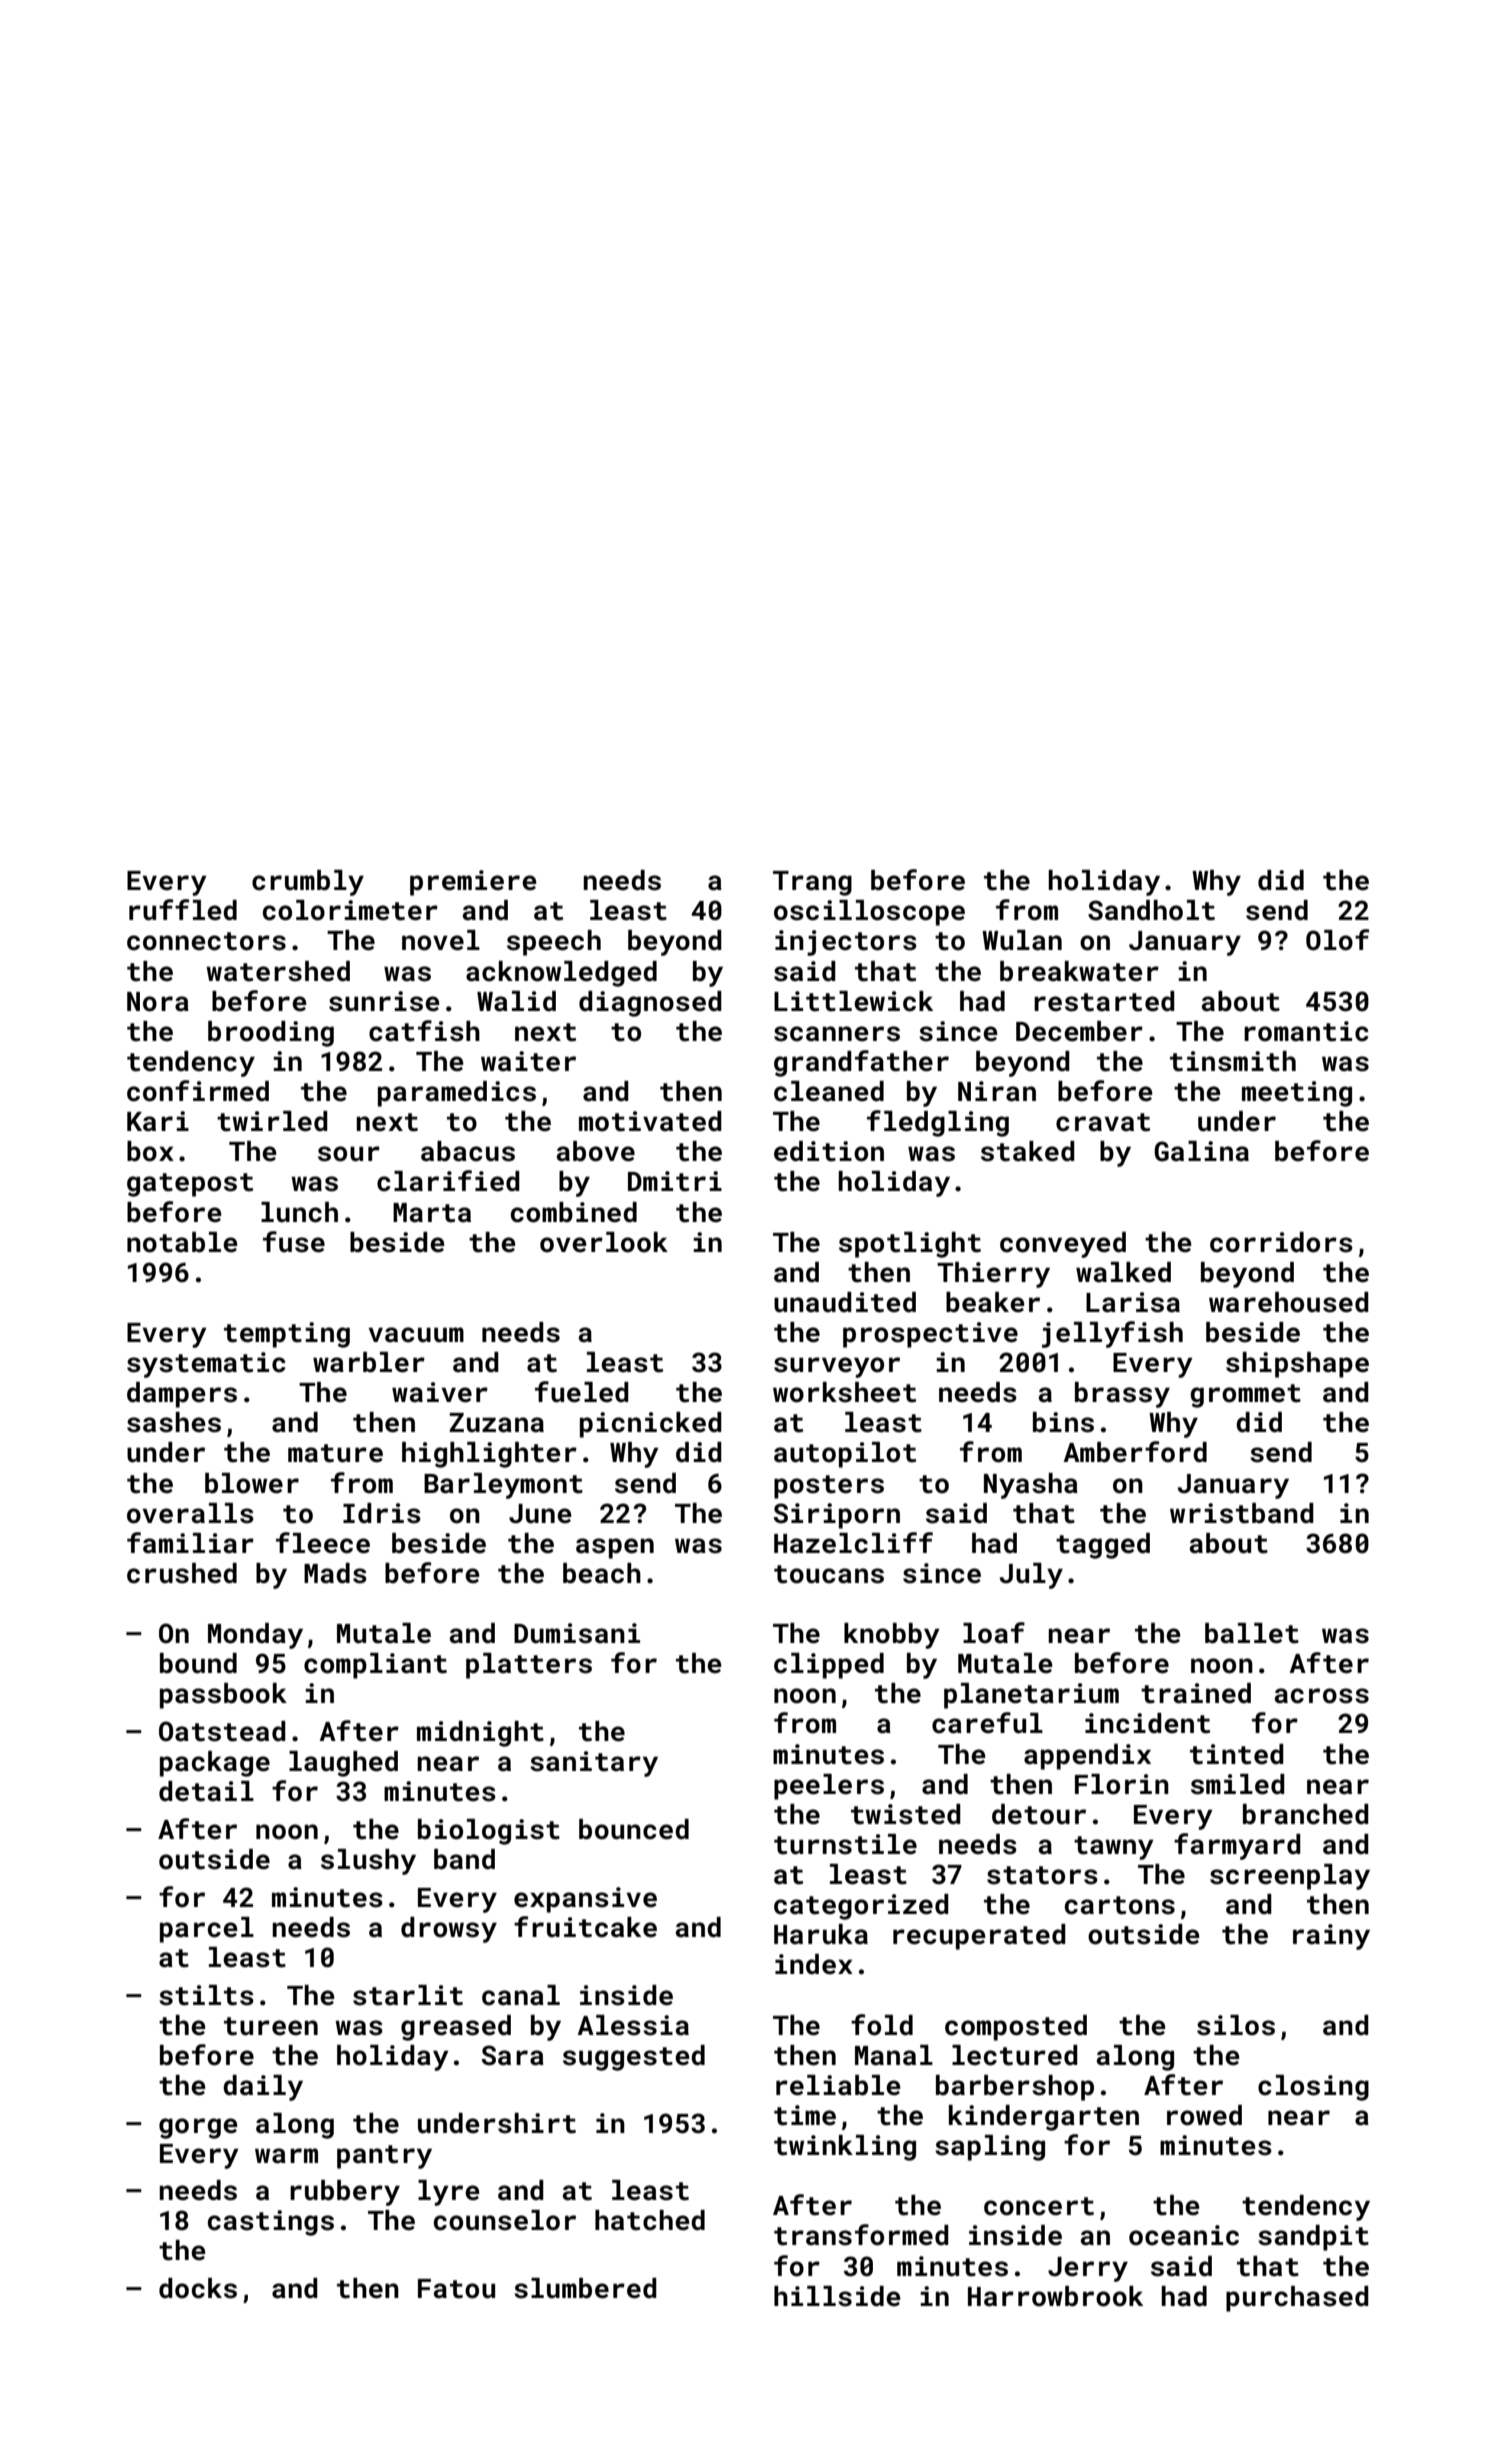 The image size is (1496, 2464). I want to click on Dmitri, so click(675, 1181).
